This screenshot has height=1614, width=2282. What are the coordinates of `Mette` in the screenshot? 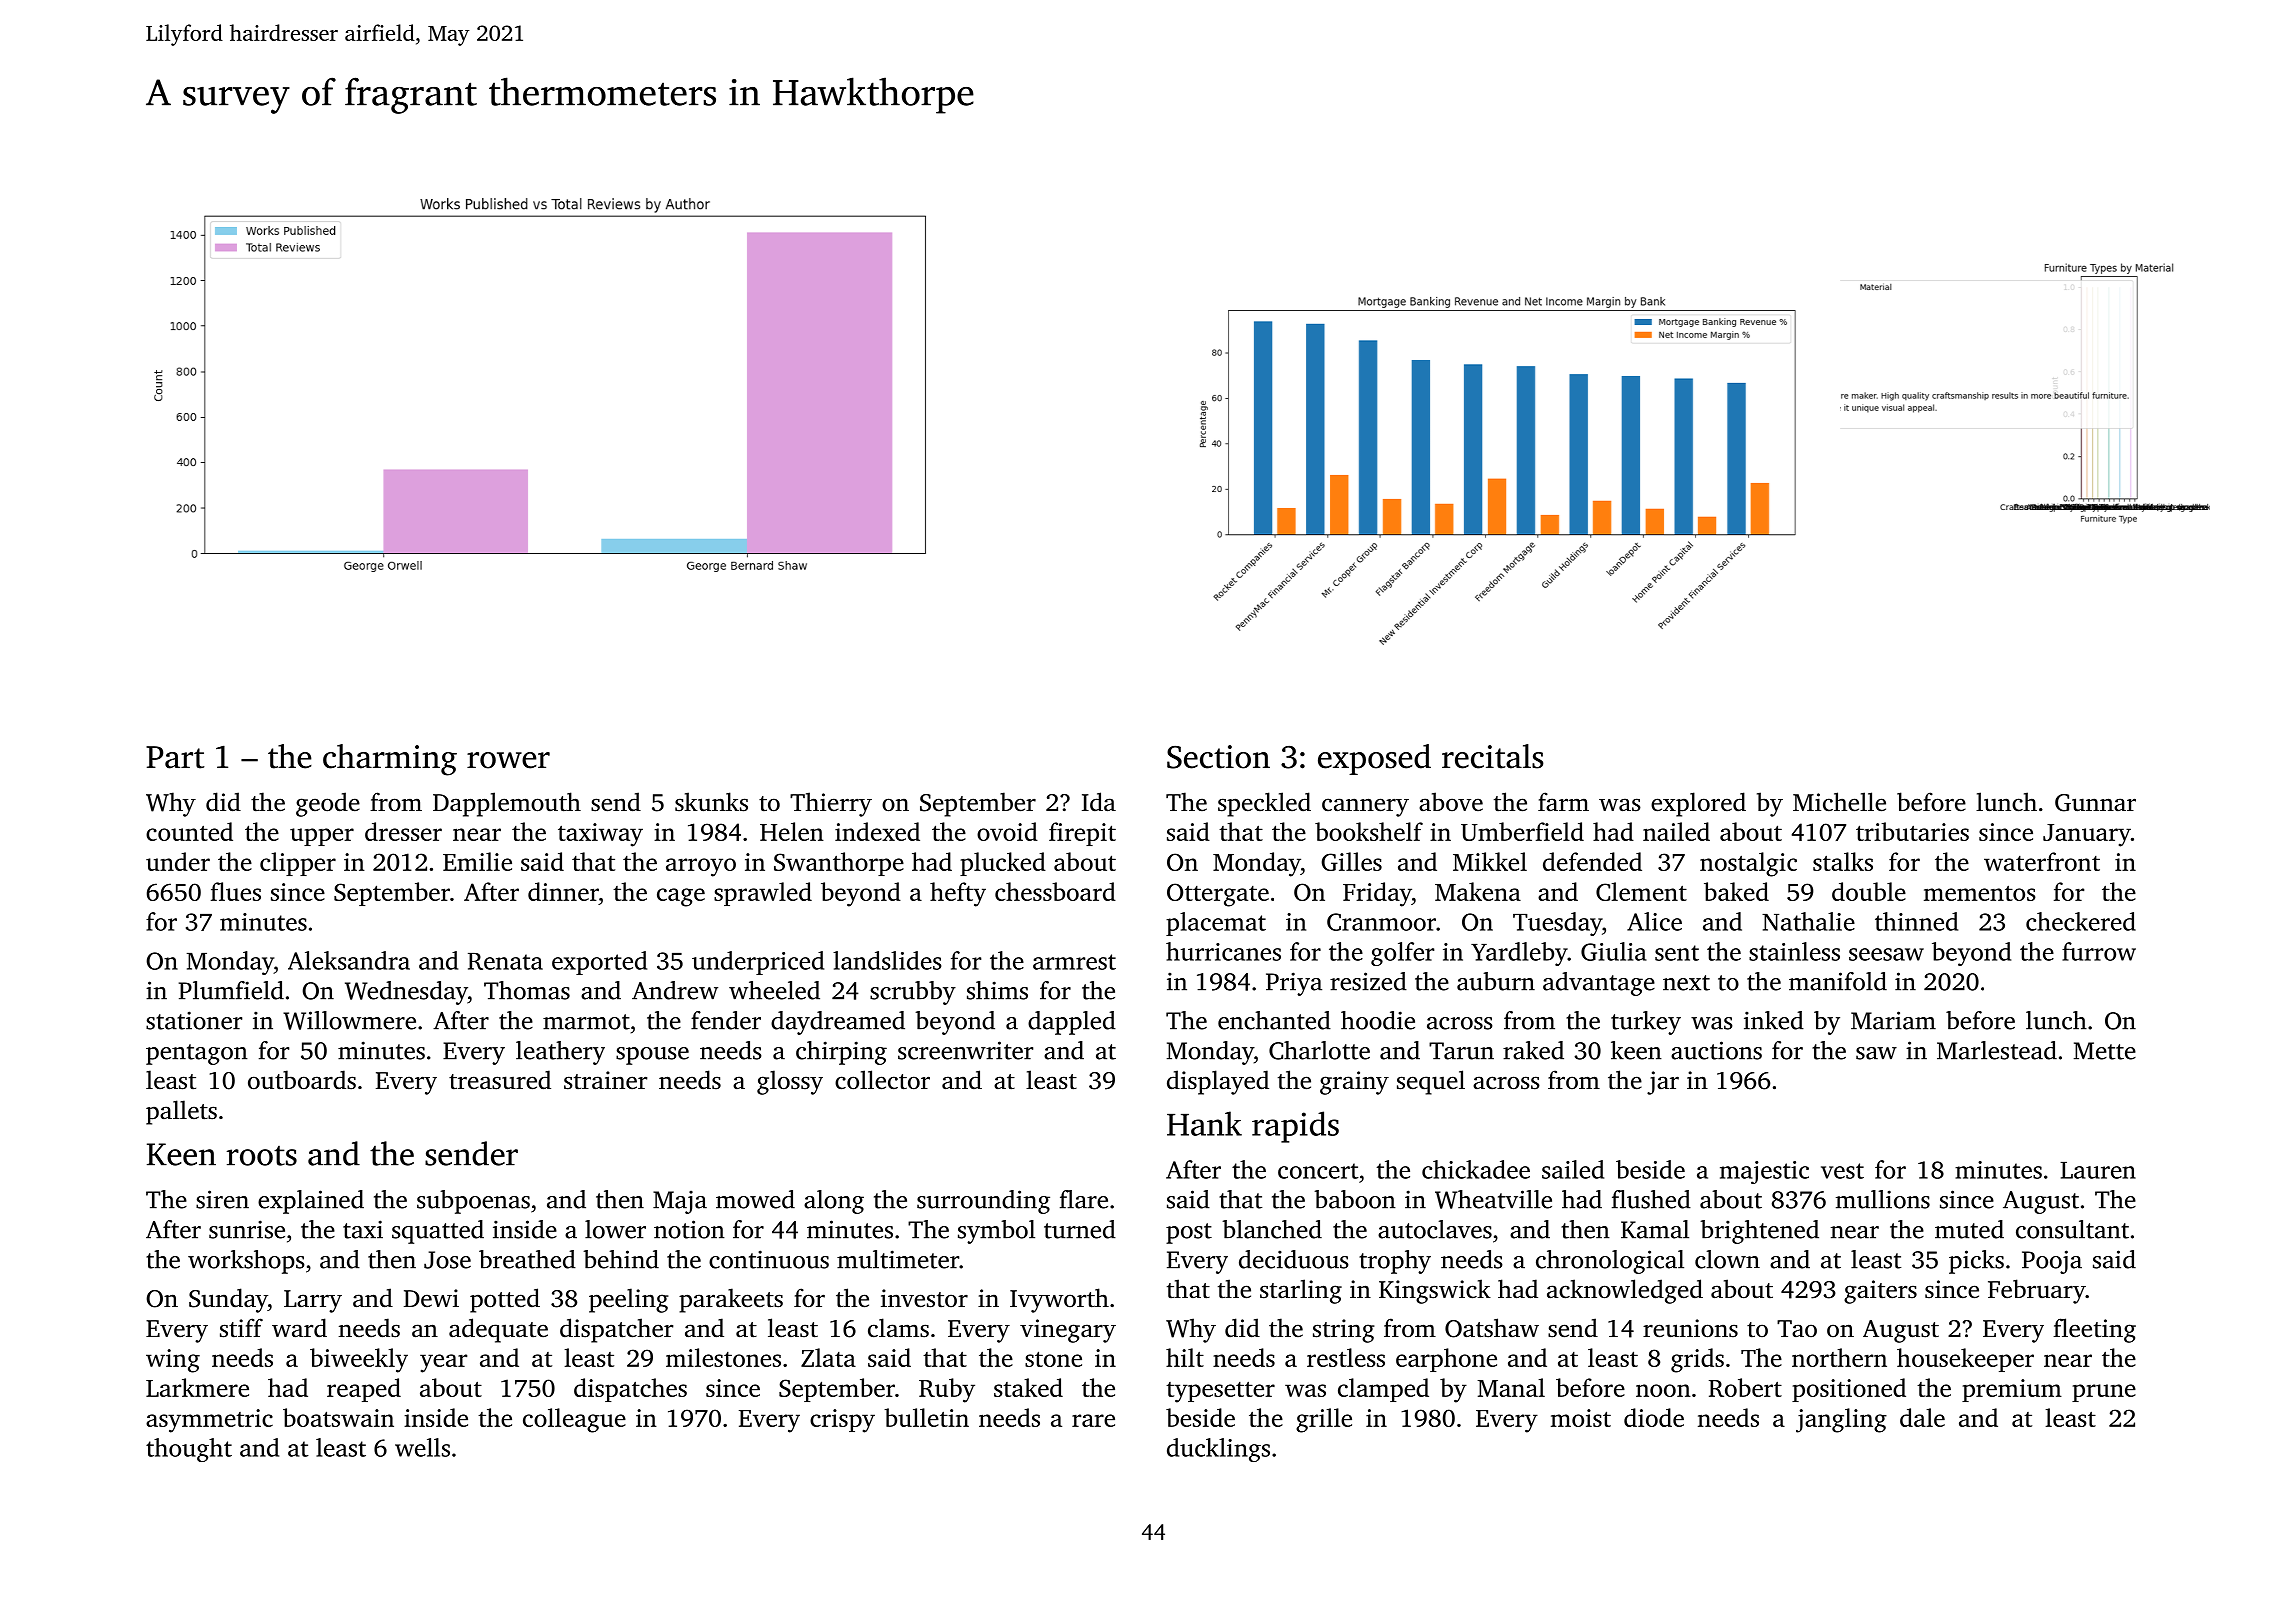 It's located at (2105, 1051).
